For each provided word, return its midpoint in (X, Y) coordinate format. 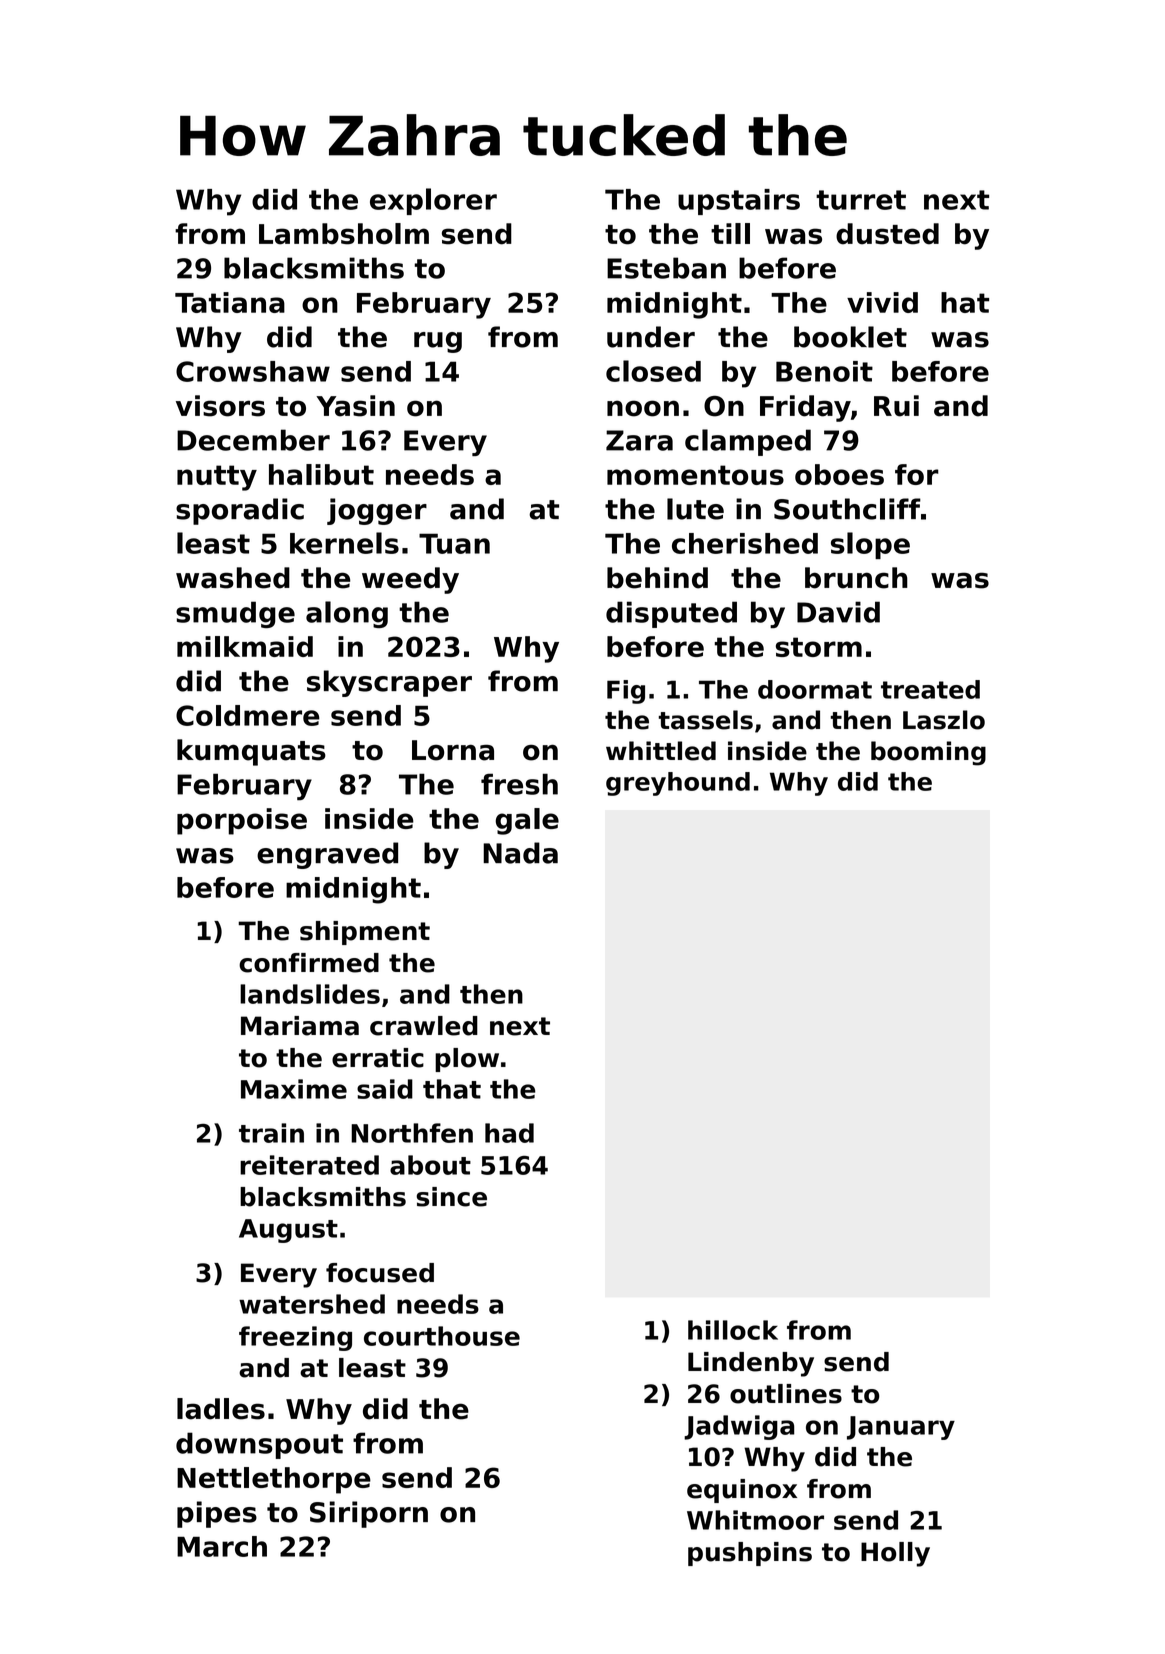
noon (643, 408)
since (451, 1197)
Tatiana (230, 302)
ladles (221, 1409)
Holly (895, 1554)
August (288, 1231)
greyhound (678, 784)
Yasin (355, 406)
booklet (850, 337)
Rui (896, 406)
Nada (520, 853)
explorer (433, 201)
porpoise (242, 821)
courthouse (442, 1336)
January (901, 1428)
